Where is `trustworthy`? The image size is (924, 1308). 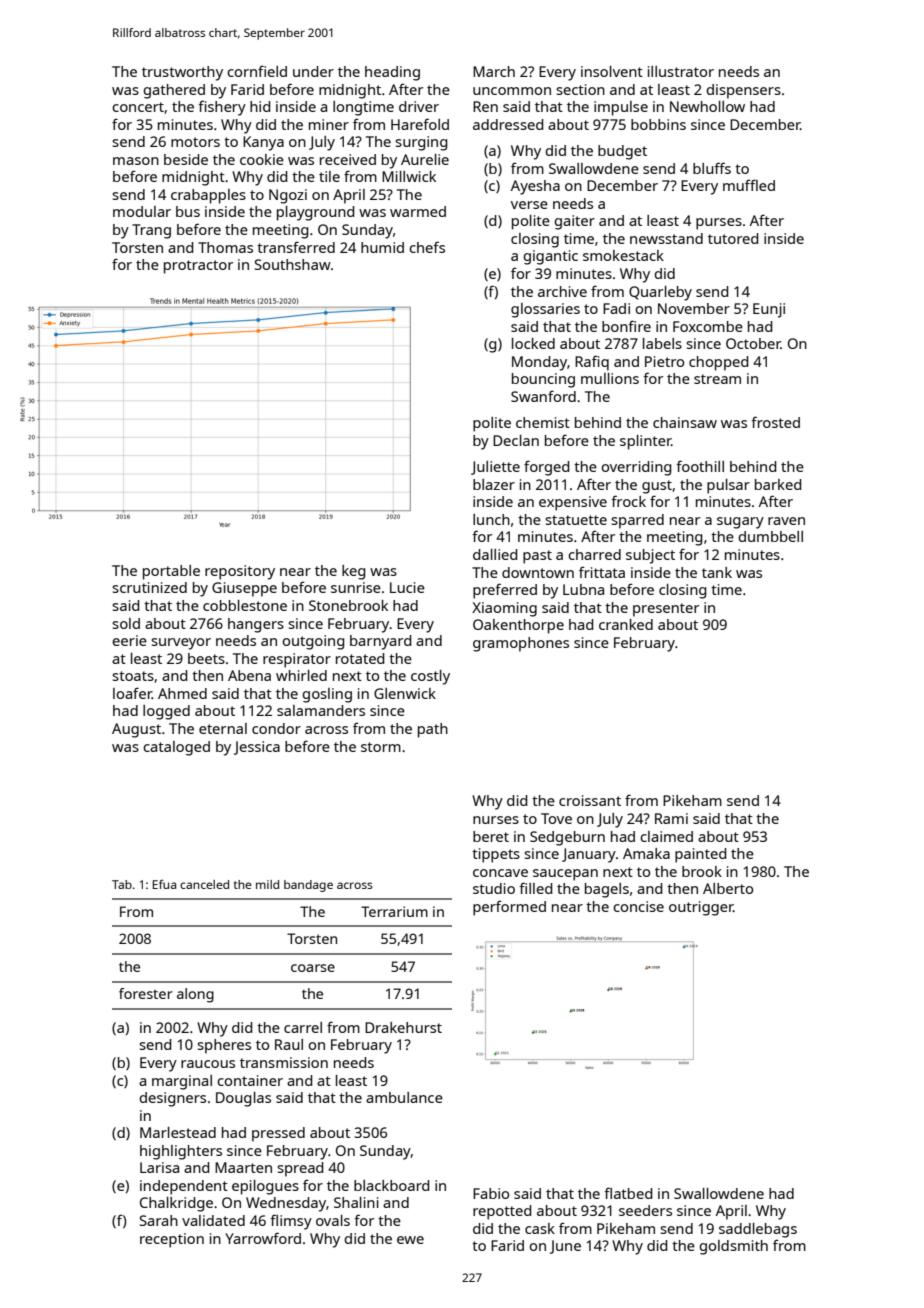
trustworthy is located at coordinates (182, 73).
